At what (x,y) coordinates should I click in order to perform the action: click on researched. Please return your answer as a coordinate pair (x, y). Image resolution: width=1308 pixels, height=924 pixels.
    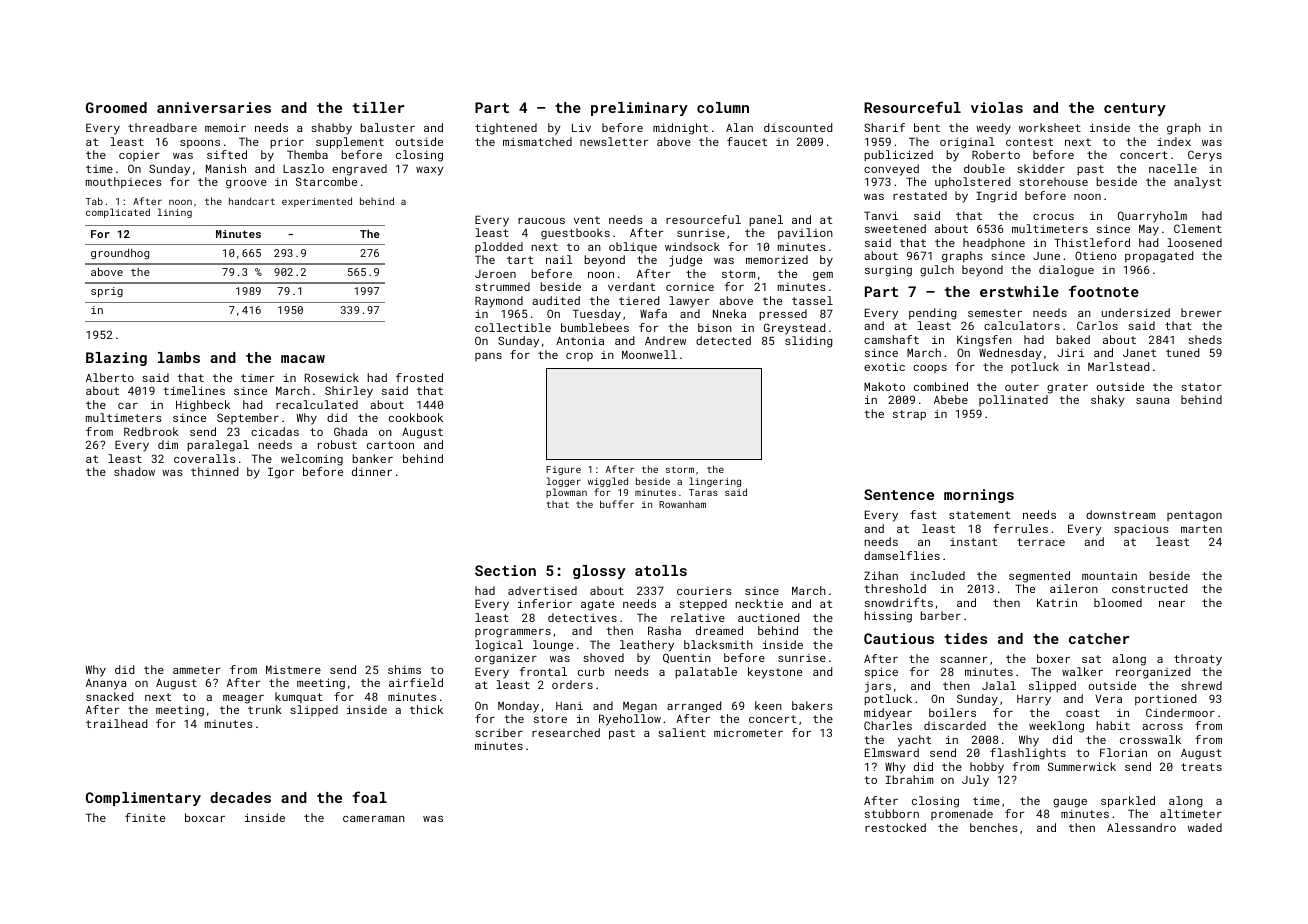
    Looking at the image, I should click on (566, 732).
